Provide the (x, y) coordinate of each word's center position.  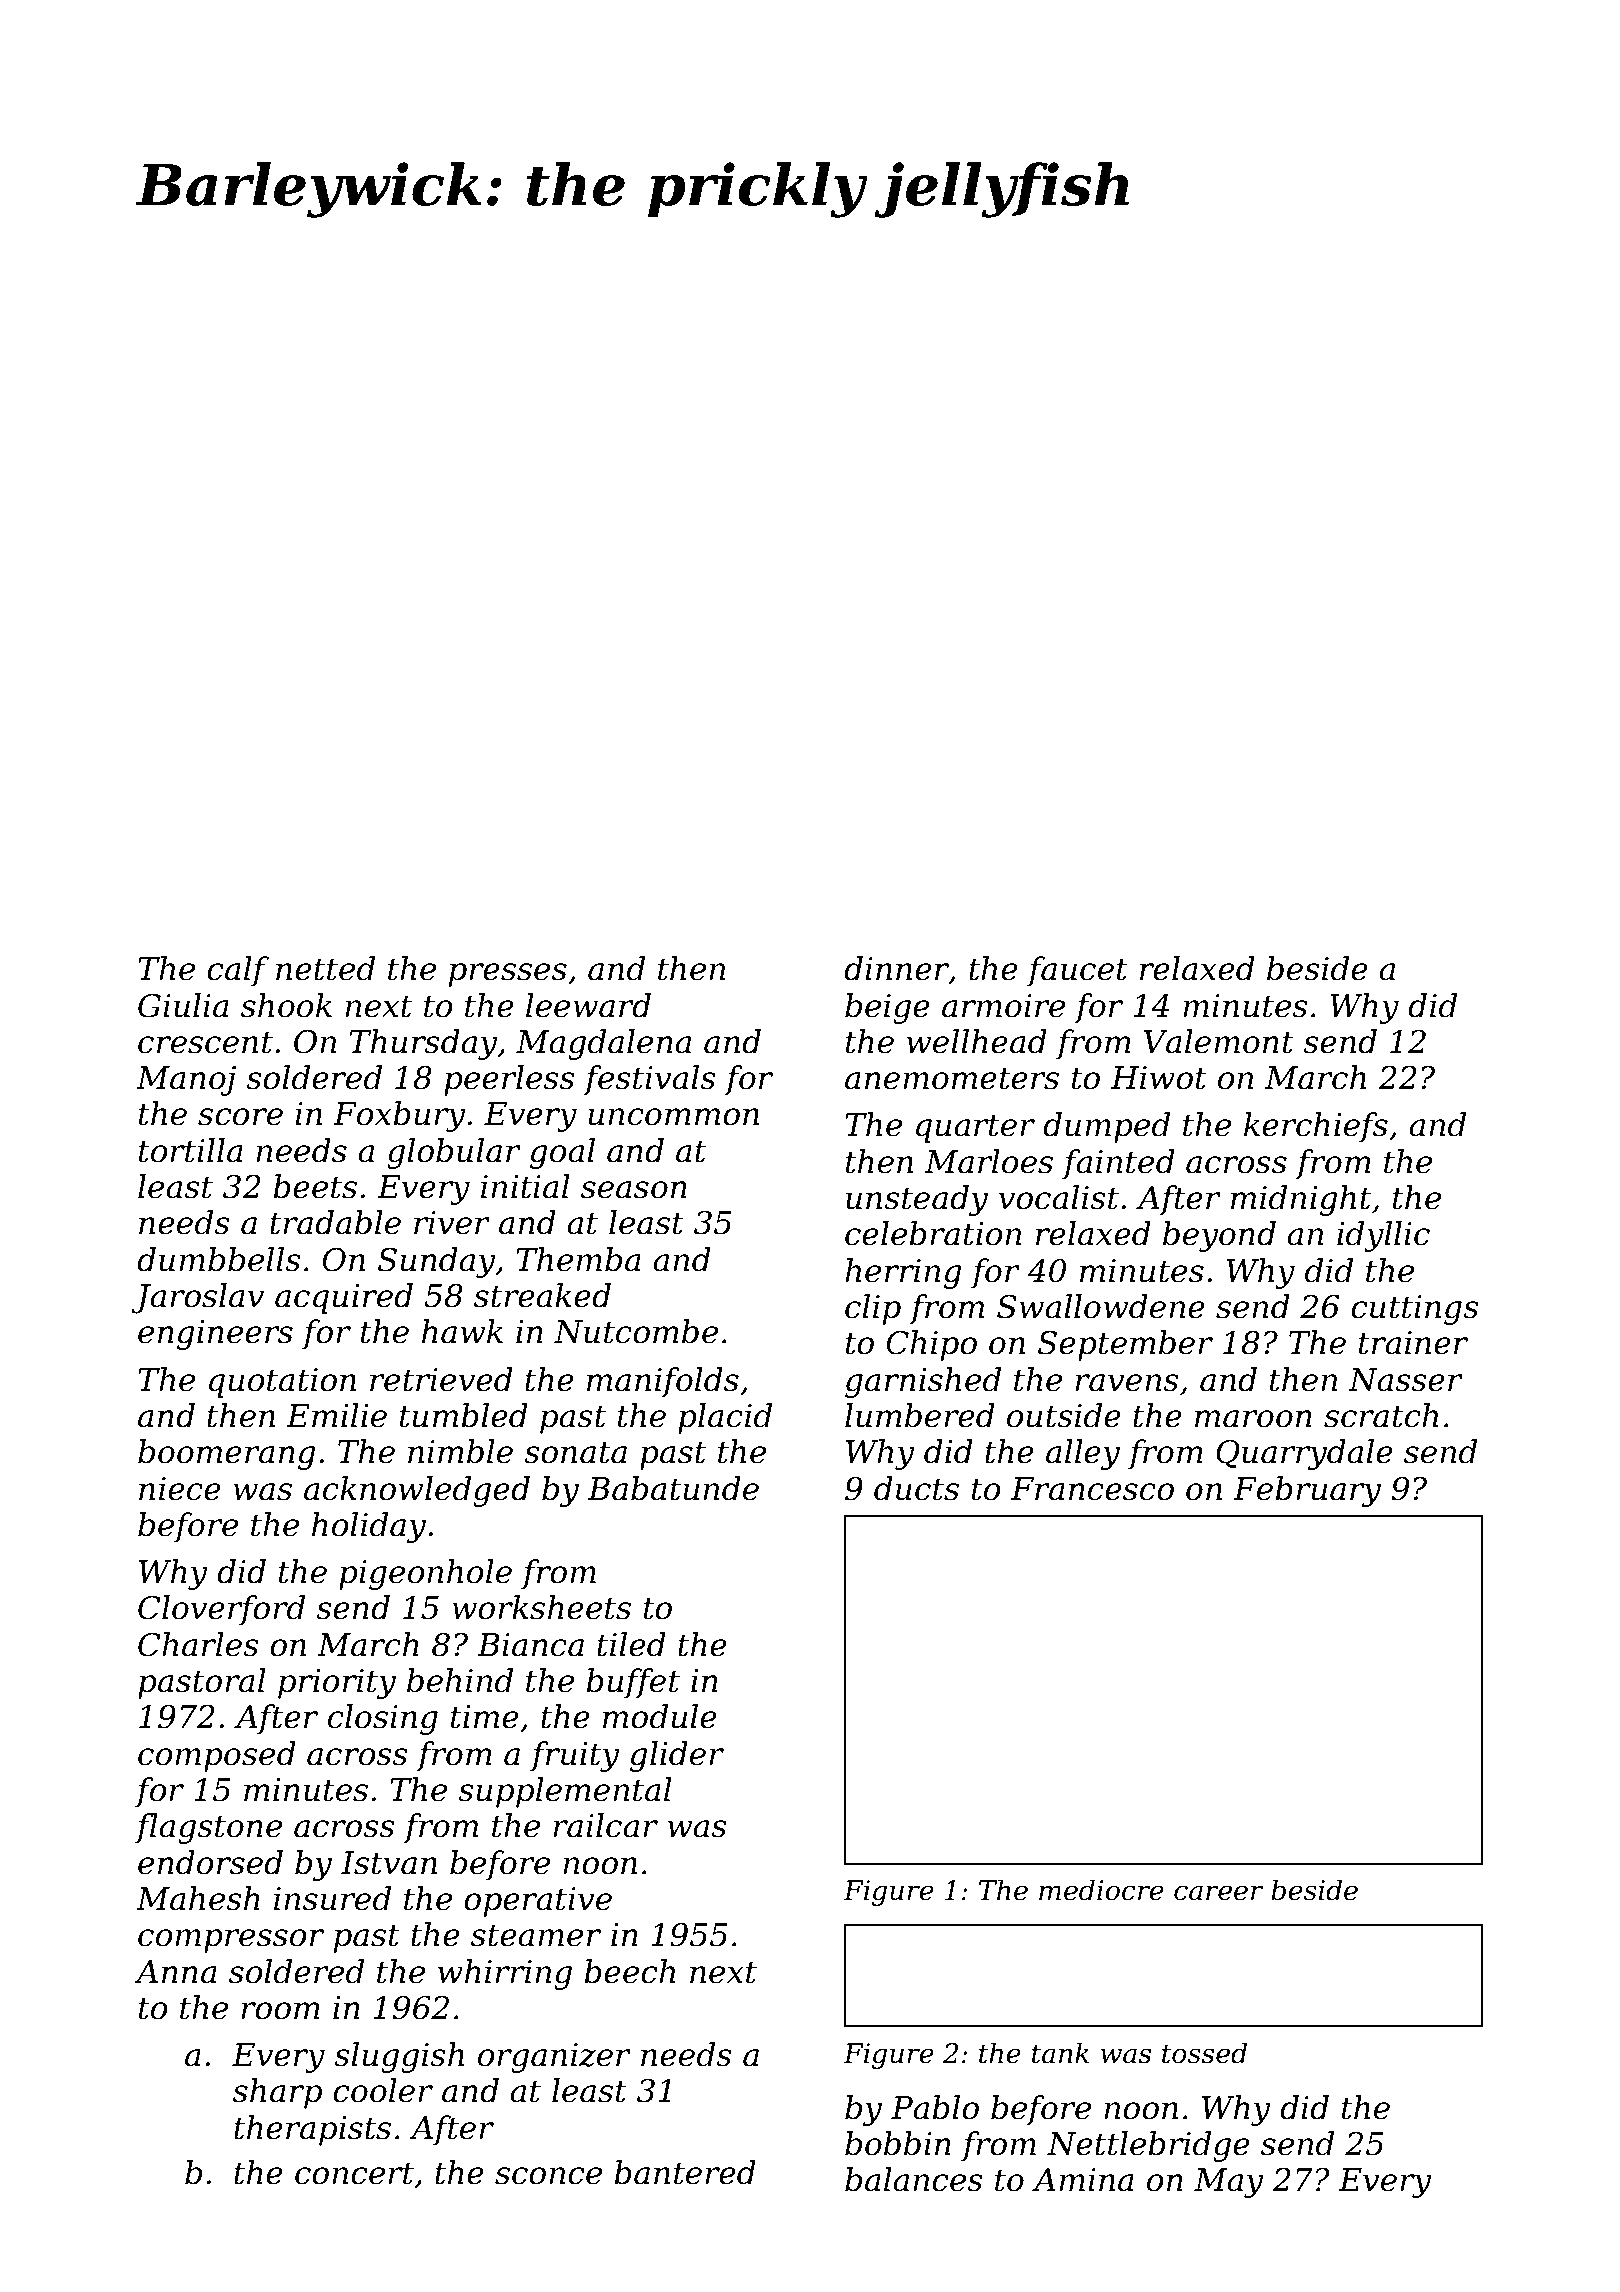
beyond (1219, 1236)
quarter (975, 1128)
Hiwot (1159, 1078)
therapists (312, 2130)
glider (677, 1756)
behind (460, 1680)
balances (913, 2179)
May (1229, 2183)
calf (238, 971)
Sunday (437, 1262)
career (1218, 1893)
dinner (896, 968)
